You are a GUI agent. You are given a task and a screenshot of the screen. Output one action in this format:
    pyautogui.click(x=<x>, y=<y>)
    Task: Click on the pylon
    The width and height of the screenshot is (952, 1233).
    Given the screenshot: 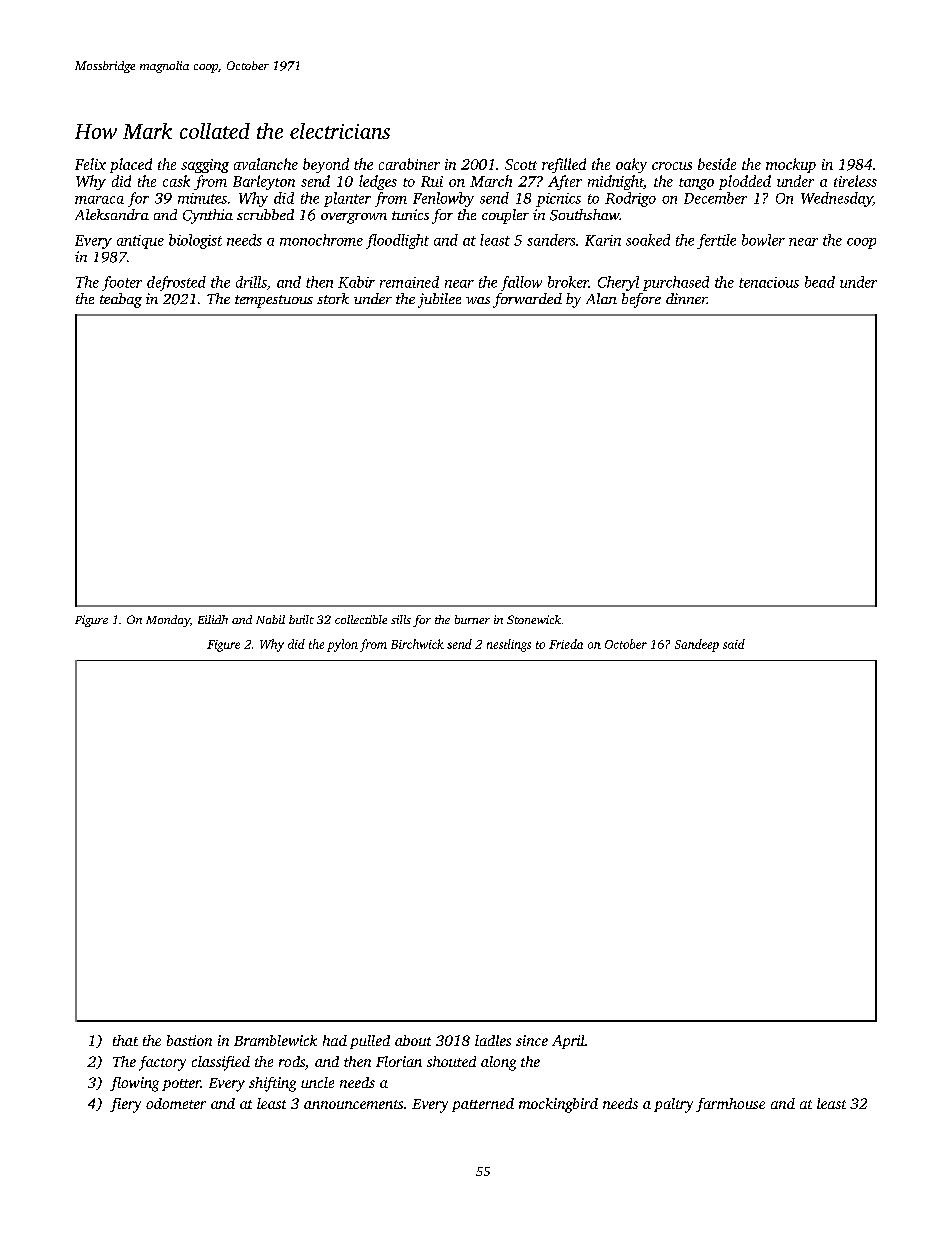 What is the action you would take?
    pyautogui.click(x=342, y=645)
